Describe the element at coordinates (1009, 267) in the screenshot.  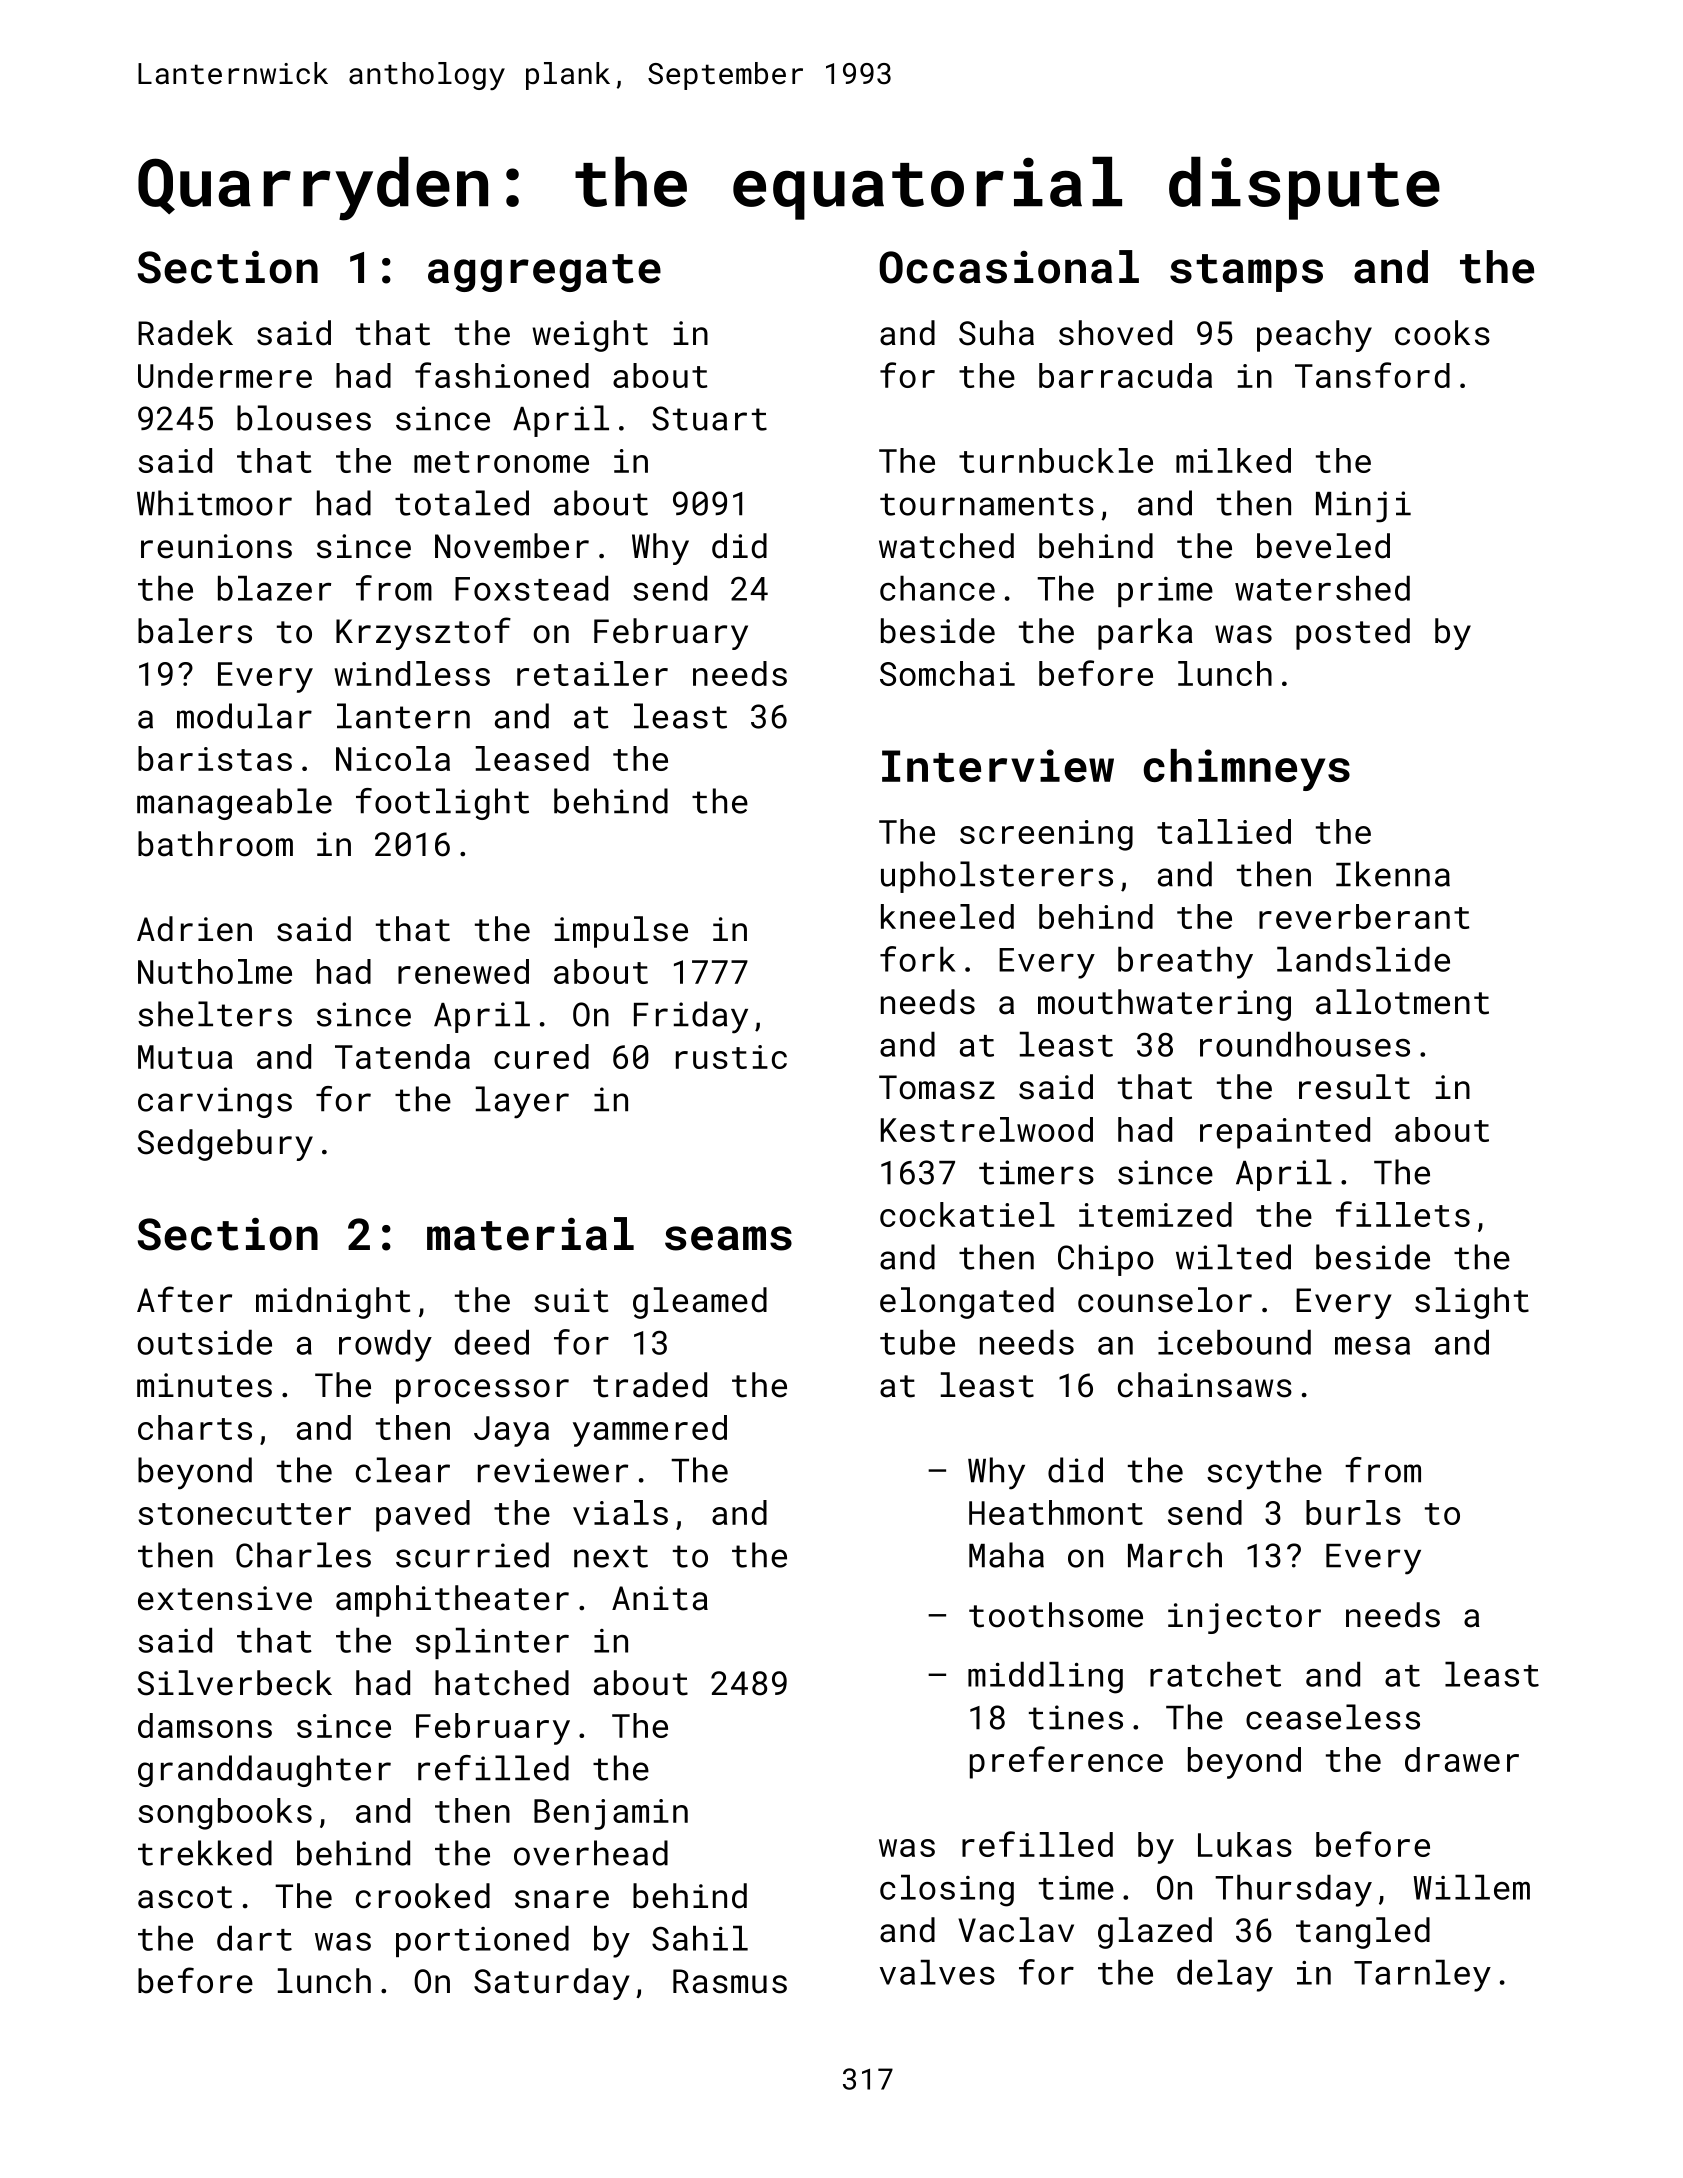
I see `Occasional` at that location.
